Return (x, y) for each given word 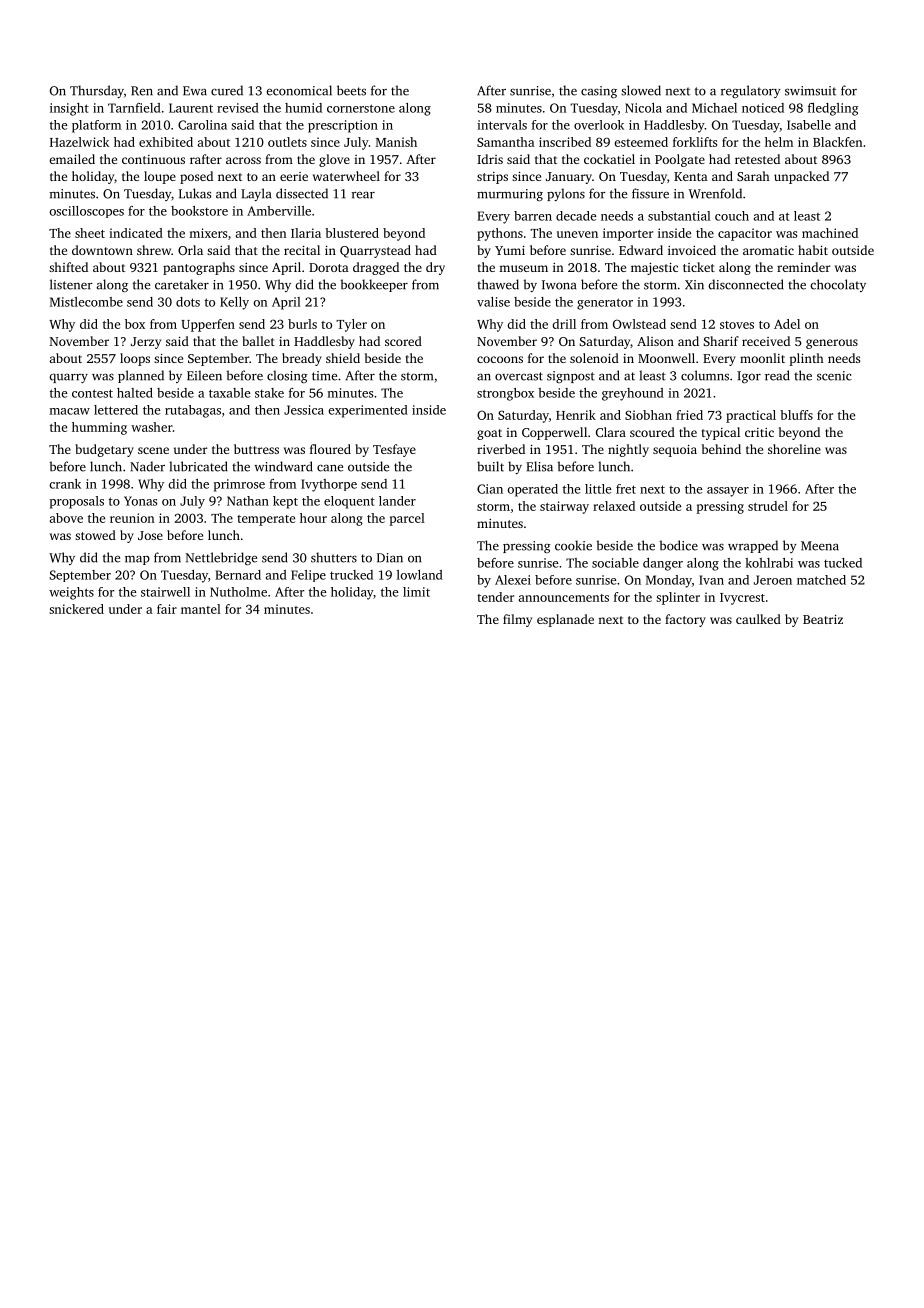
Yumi (510, 250)
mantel (201, 609)
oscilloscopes (86, 212)
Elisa (539, 466)
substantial (679, 216)
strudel (768, 506)
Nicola (643, 108)
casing (599, 92)
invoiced (692, 250)
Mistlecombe (86, 302)
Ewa (195, 91)
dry (435, 268)
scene (153, 450)
